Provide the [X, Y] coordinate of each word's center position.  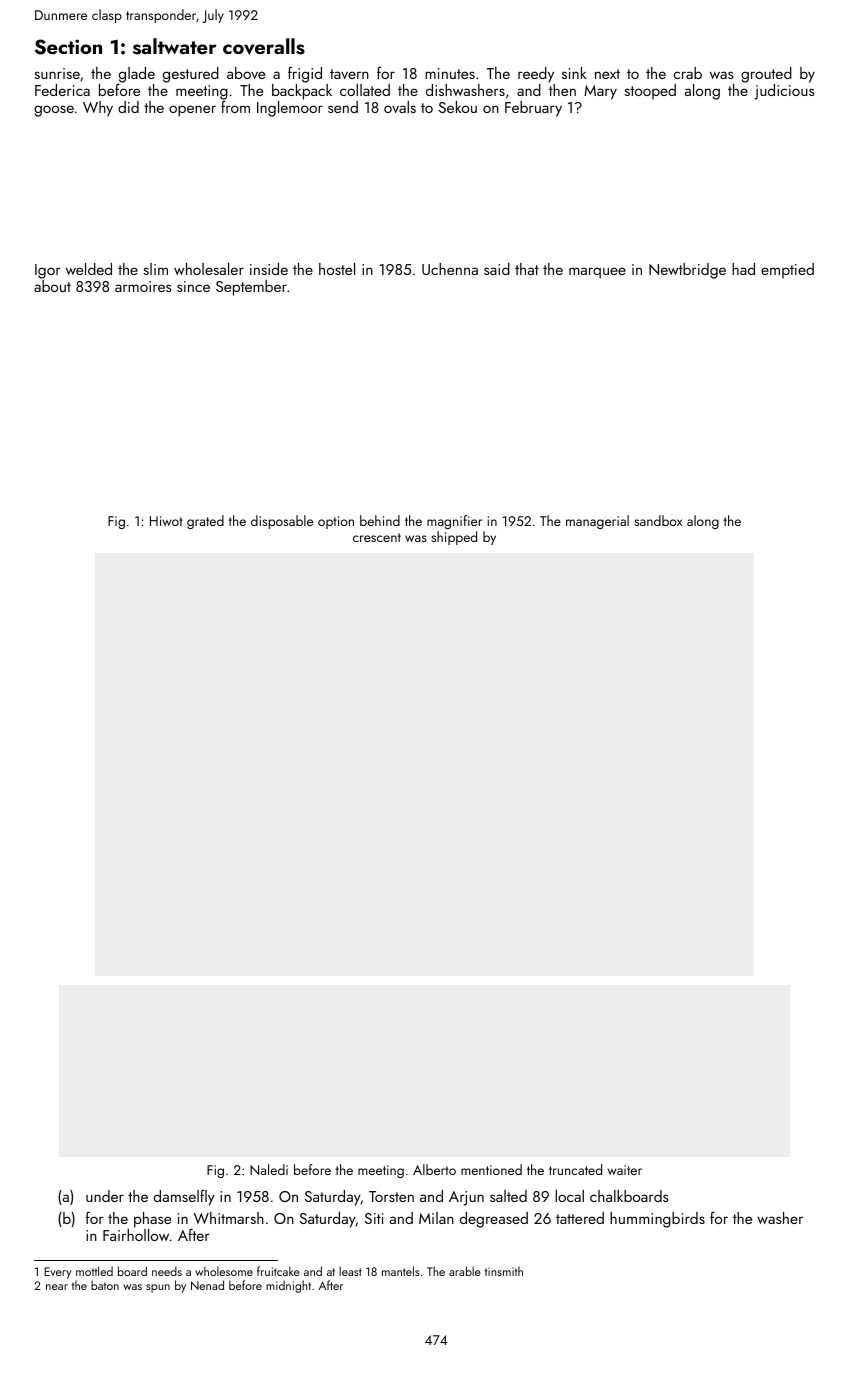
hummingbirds [657, 1220]
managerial [597, 522]
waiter [624, 1170]
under [105, 1196]
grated [205, 522]
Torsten [391, 1196]
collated [365, 90]
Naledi [269, 1169]
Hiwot [166, 521]
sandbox [658, 520]
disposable [282, 522]
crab [687, 73]
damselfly [184, 1197]
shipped [454, 538]
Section [68, 47]
